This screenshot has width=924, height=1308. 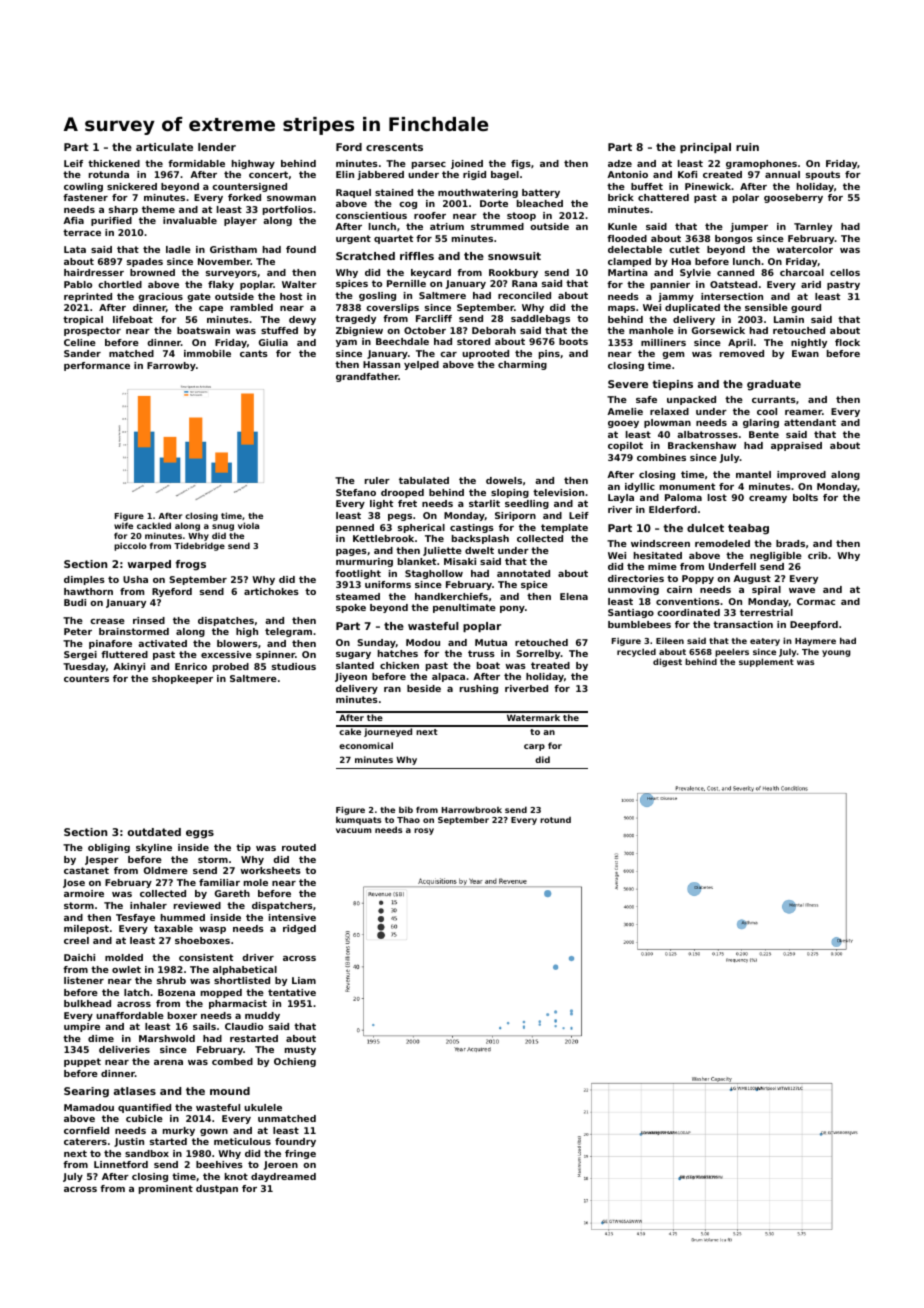 I want to click on rambled, so click(x=252, y=307).
